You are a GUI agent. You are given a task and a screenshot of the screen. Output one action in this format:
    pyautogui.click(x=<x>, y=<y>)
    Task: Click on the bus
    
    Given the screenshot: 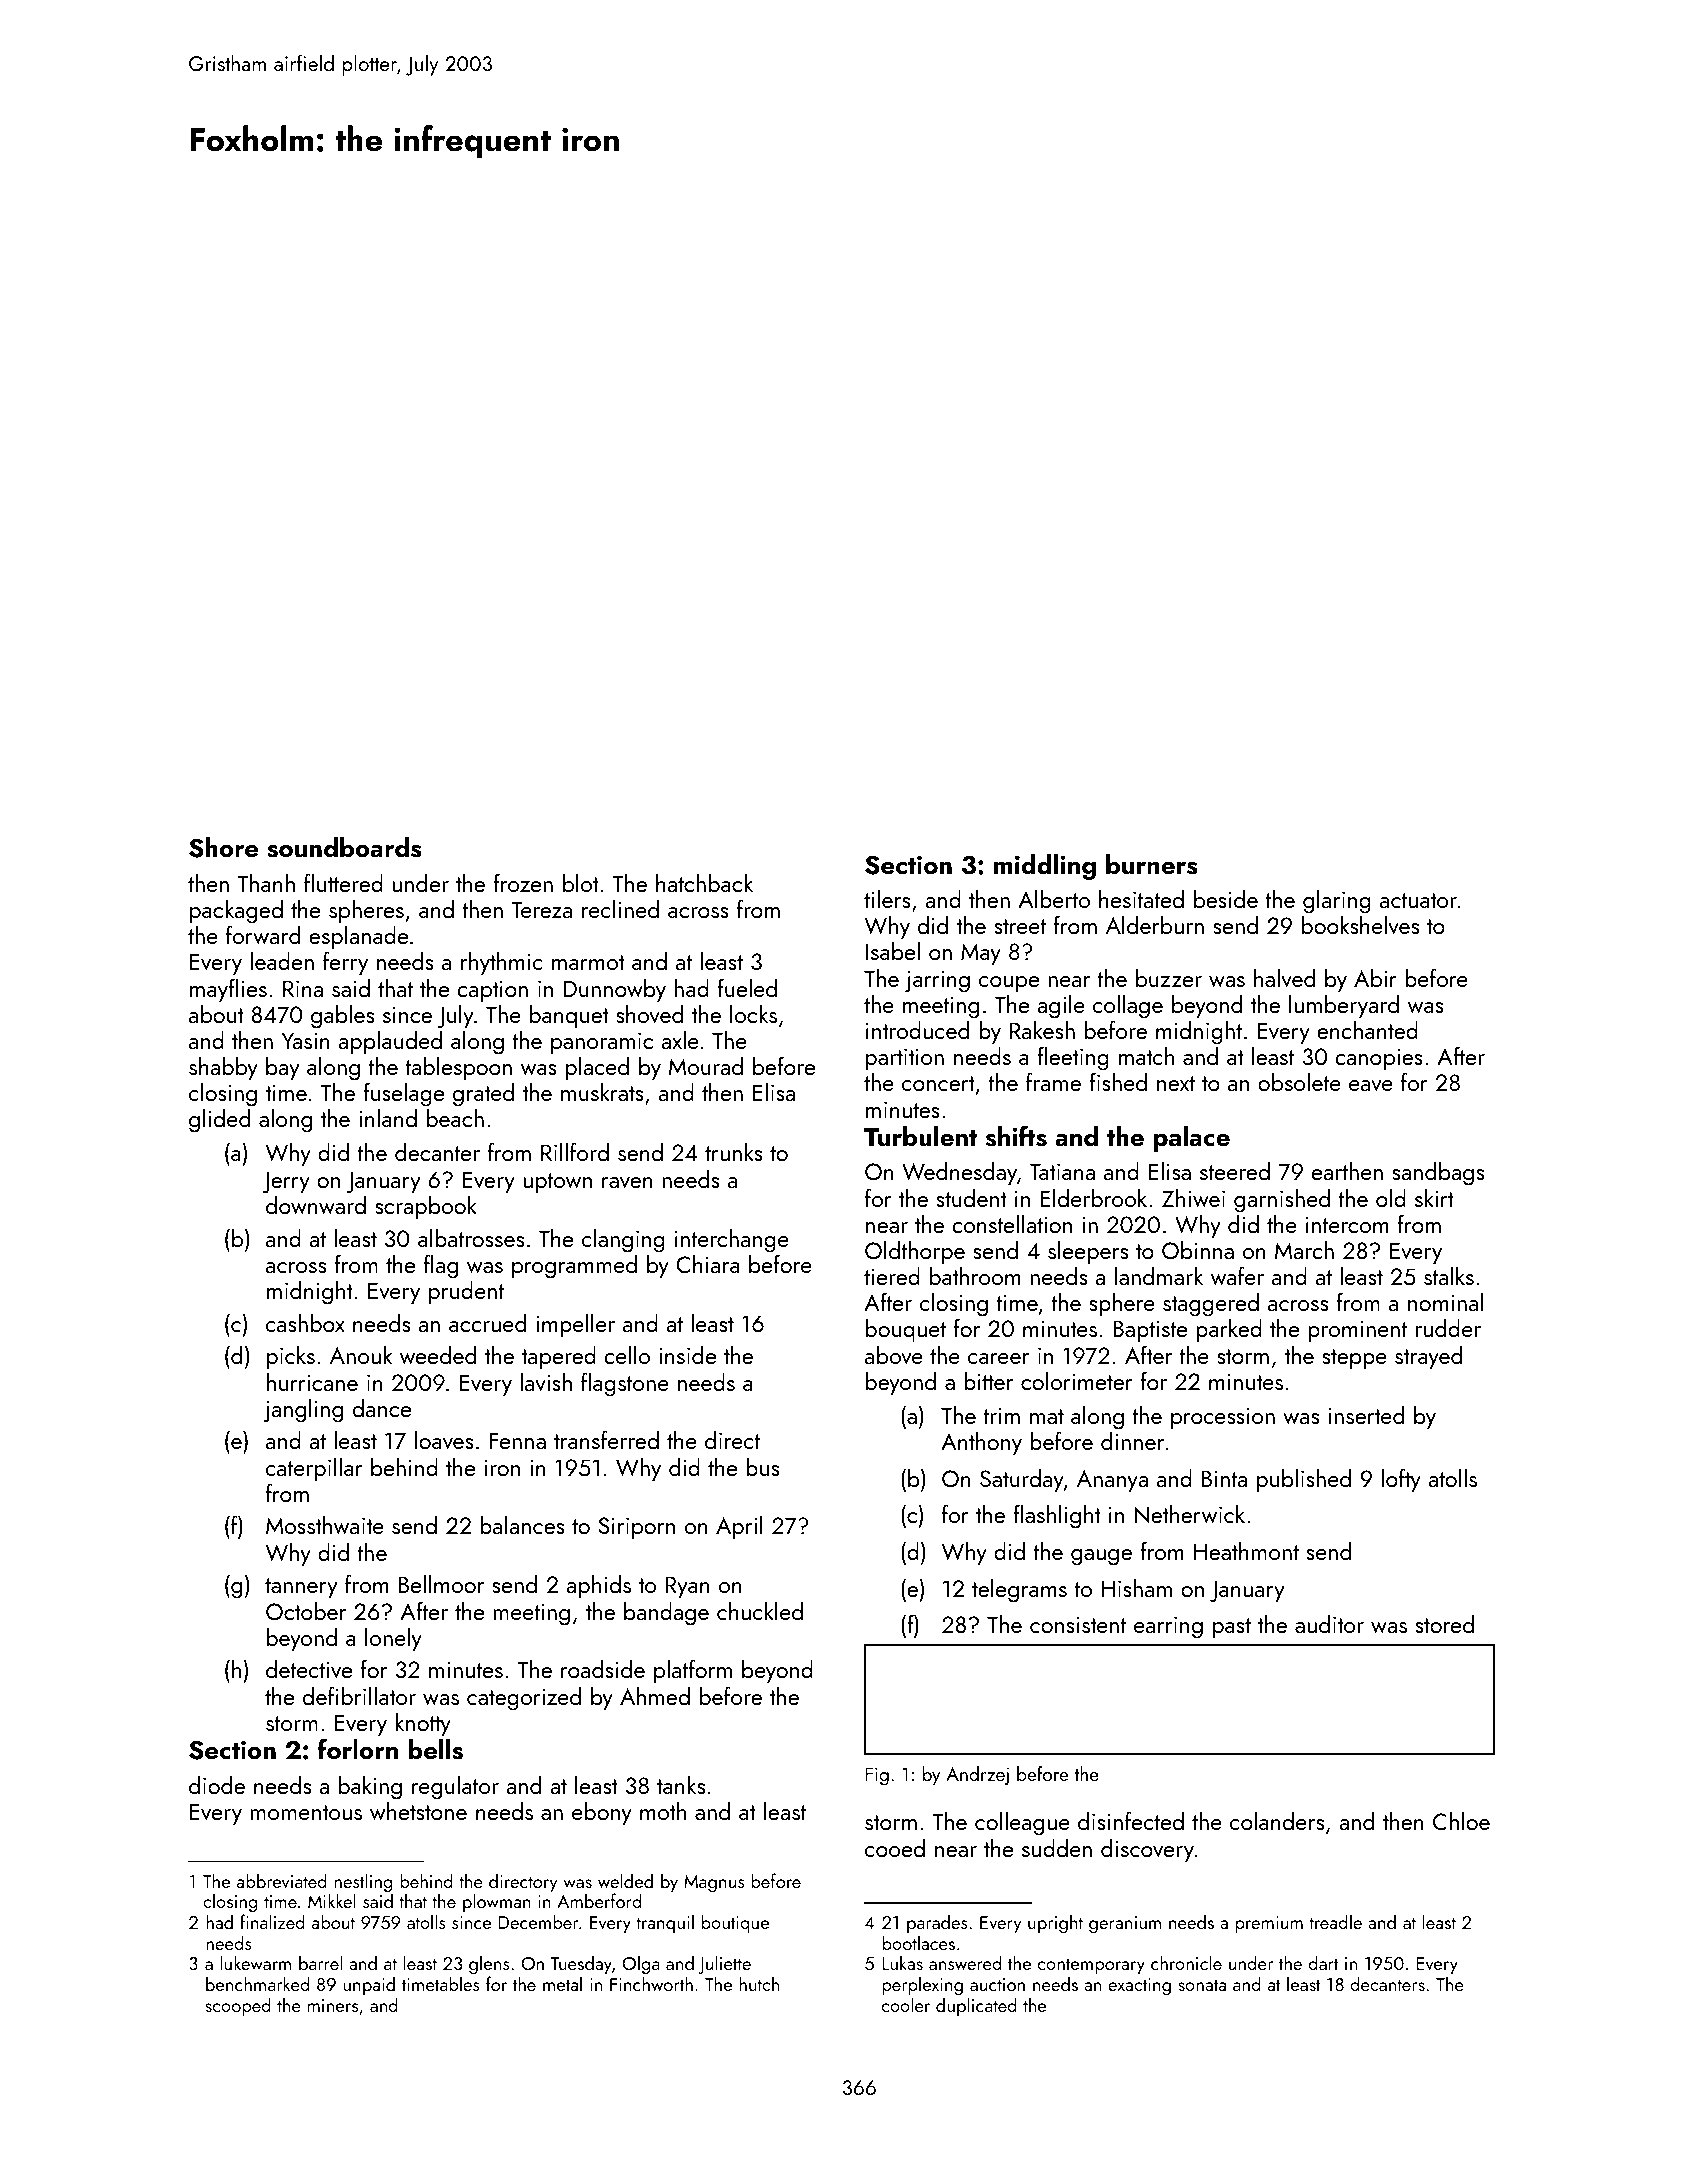 What is the action you would take?
    pyautogui.click(x=763, y=1467)
